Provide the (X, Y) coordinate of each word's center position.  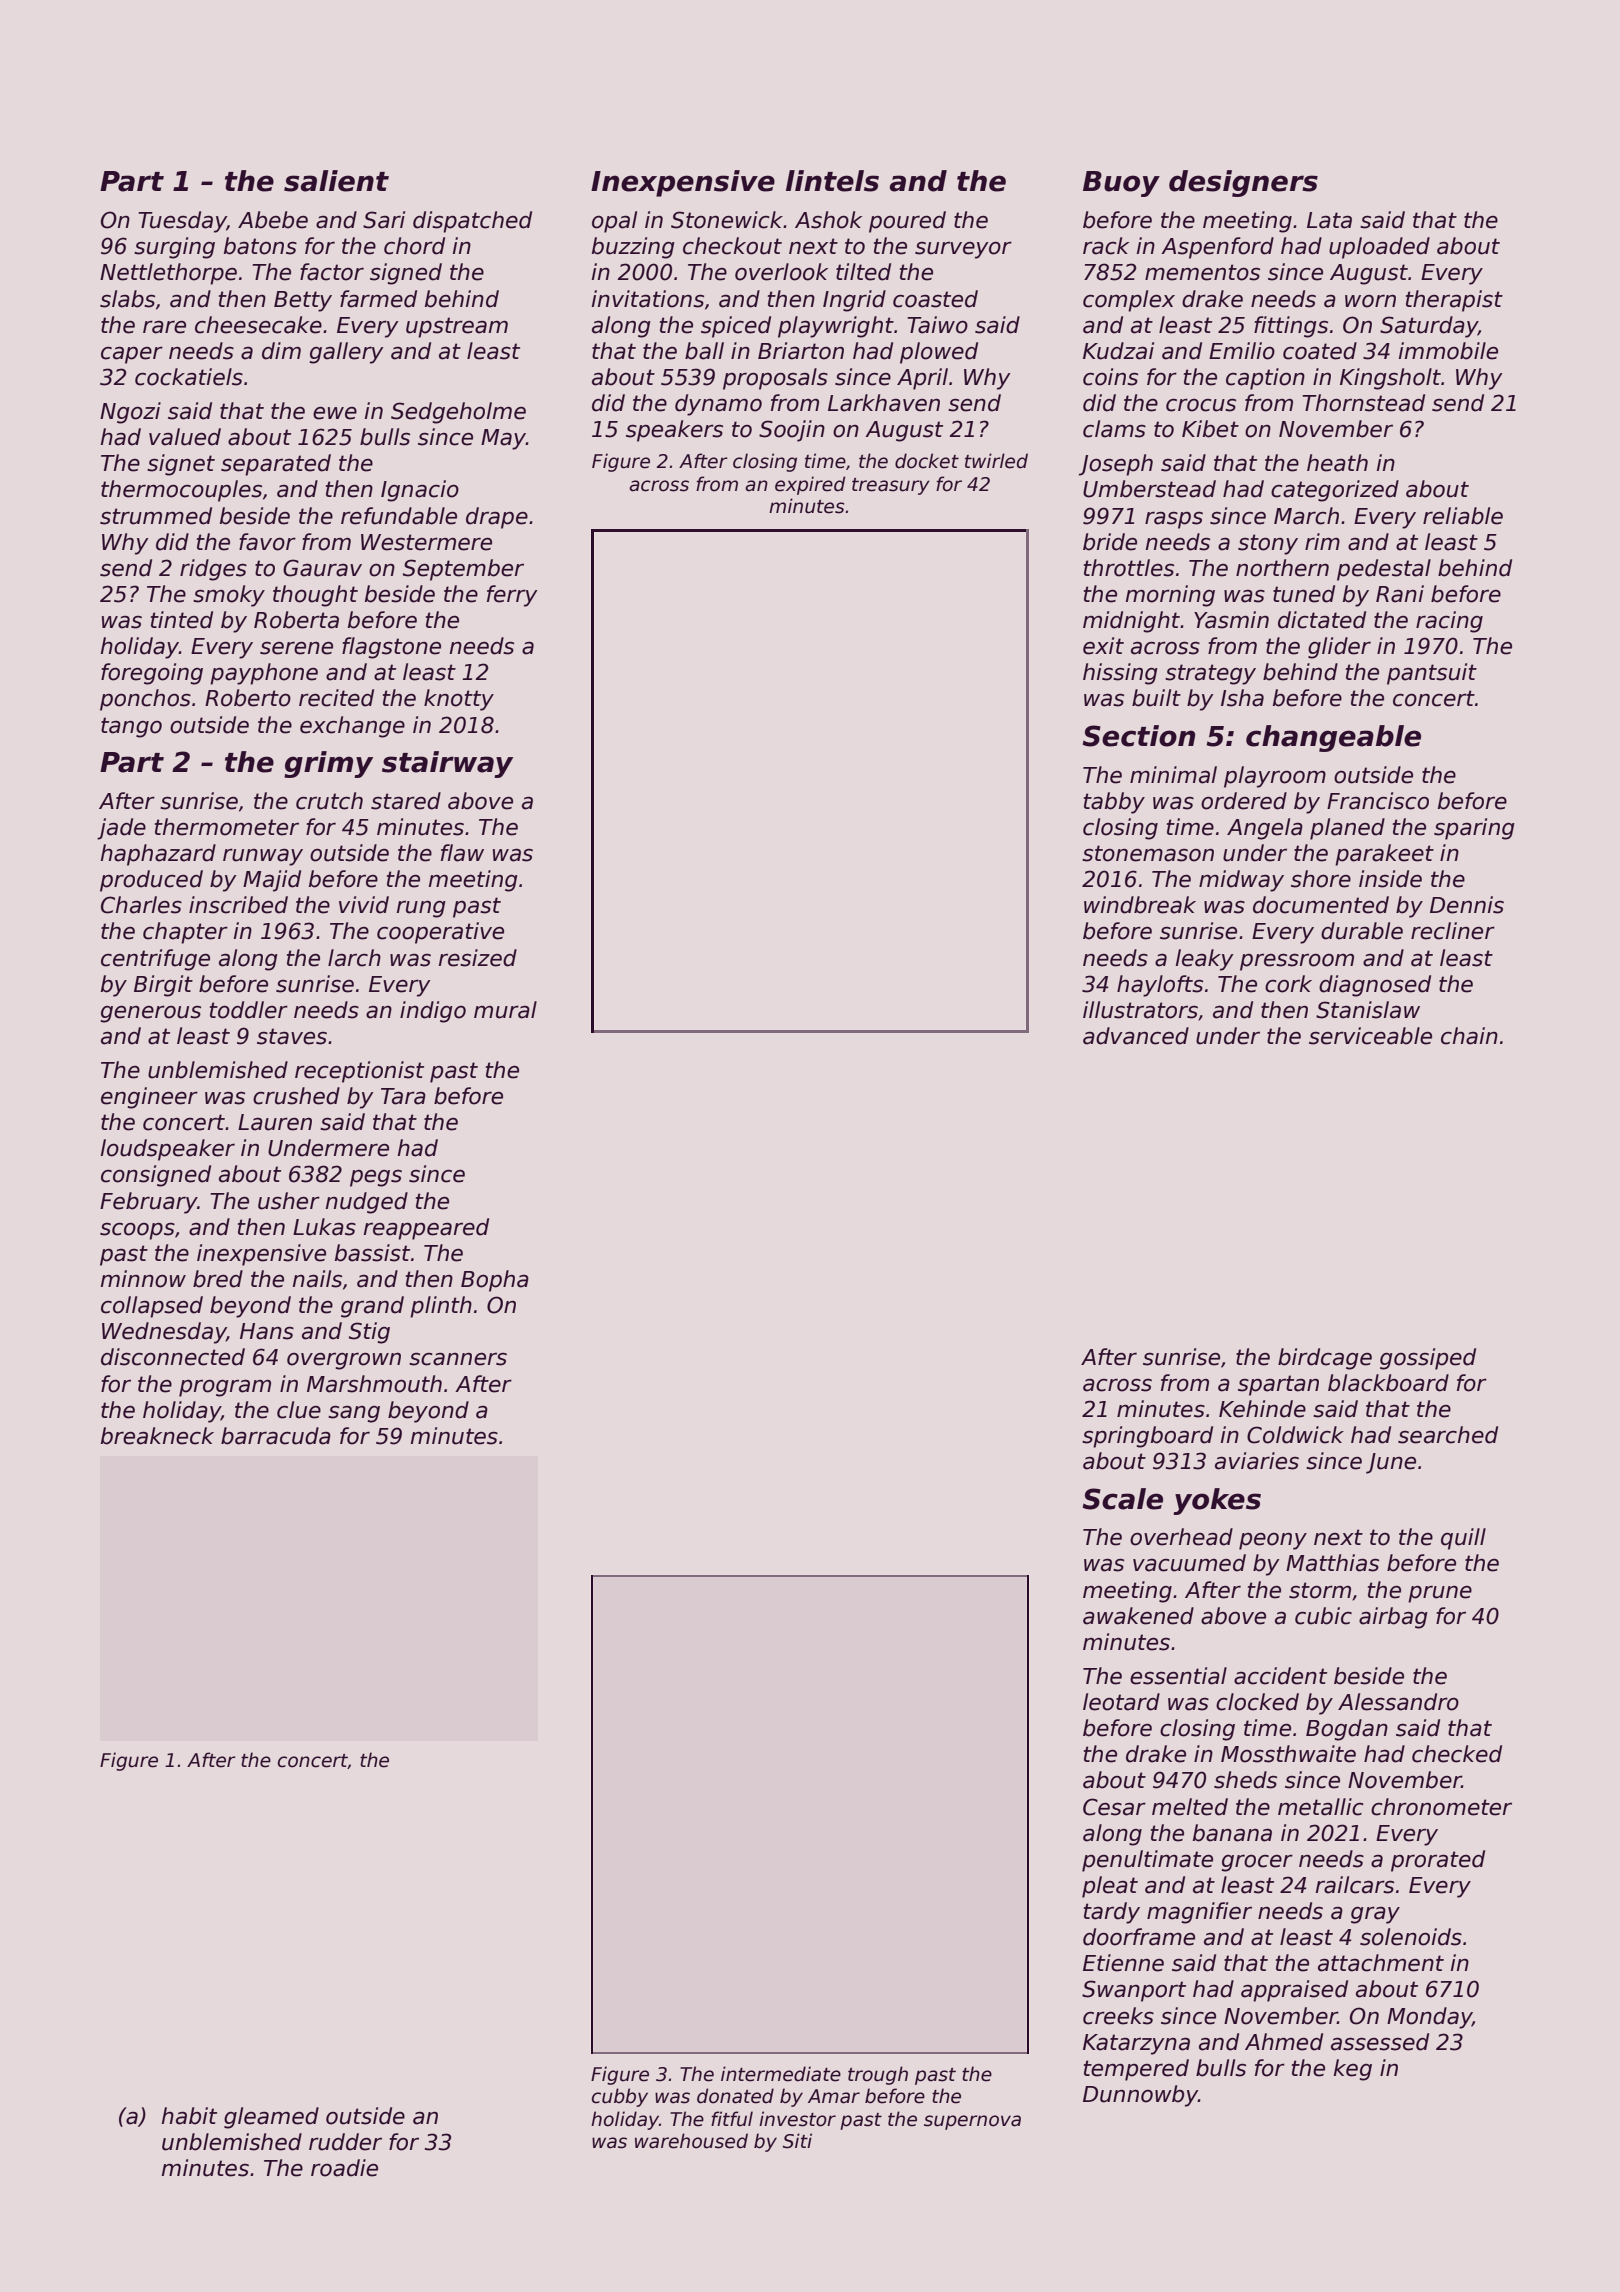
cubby (620, 2097)
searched (1448, 1435)
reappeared (426, 1229)
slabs (127, 299)
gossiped (1428, 1359)
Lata (1329, 220)
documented (1321, 905)
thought (315, 596)
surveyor (963, 250)
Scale (1123, 1499)
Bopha (495, 1281)
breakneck (157, 1436)
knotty (459, 700)
